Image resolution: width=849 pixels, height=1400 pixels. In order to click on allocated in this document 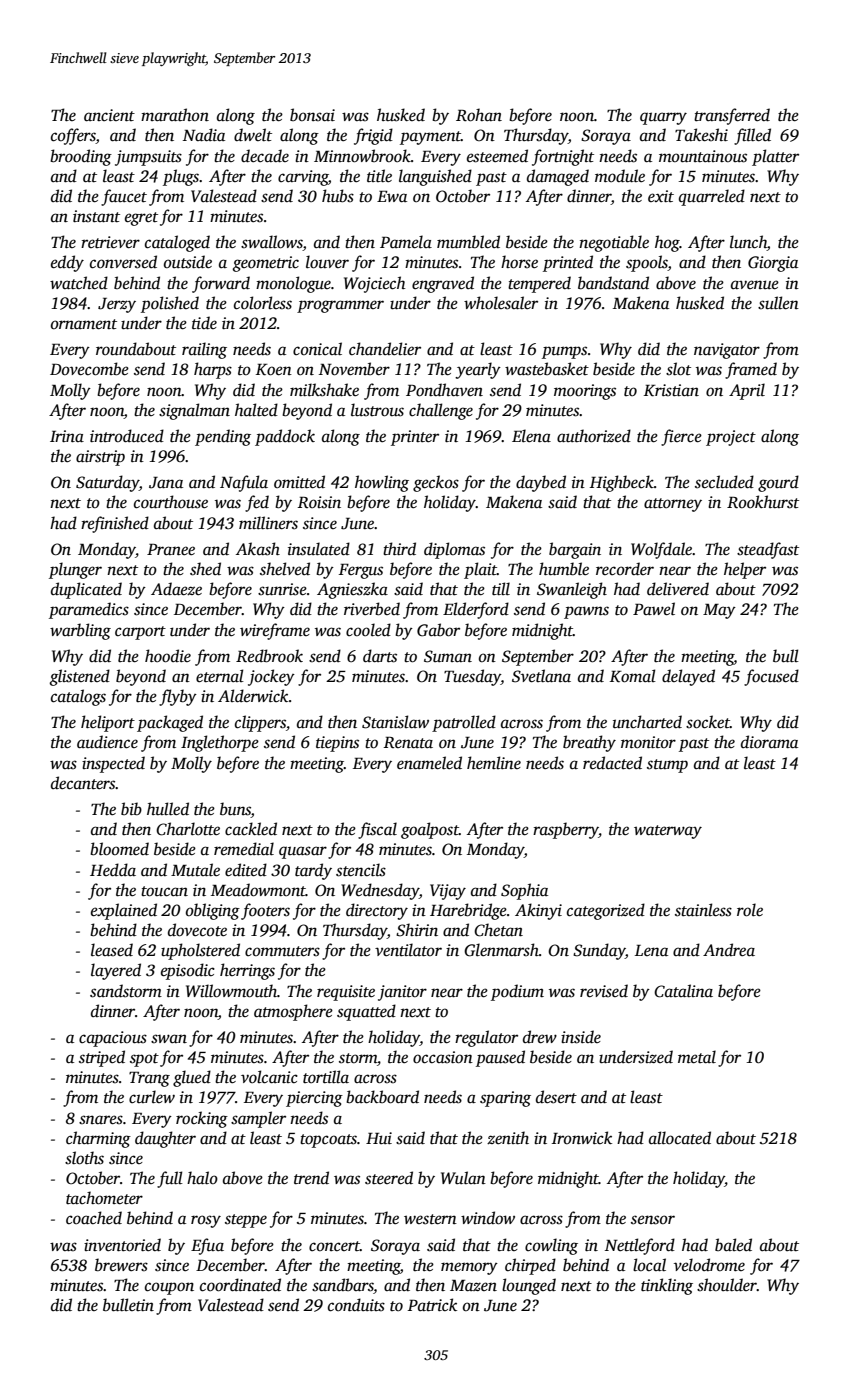, I will do `click(680, 1138)`.
